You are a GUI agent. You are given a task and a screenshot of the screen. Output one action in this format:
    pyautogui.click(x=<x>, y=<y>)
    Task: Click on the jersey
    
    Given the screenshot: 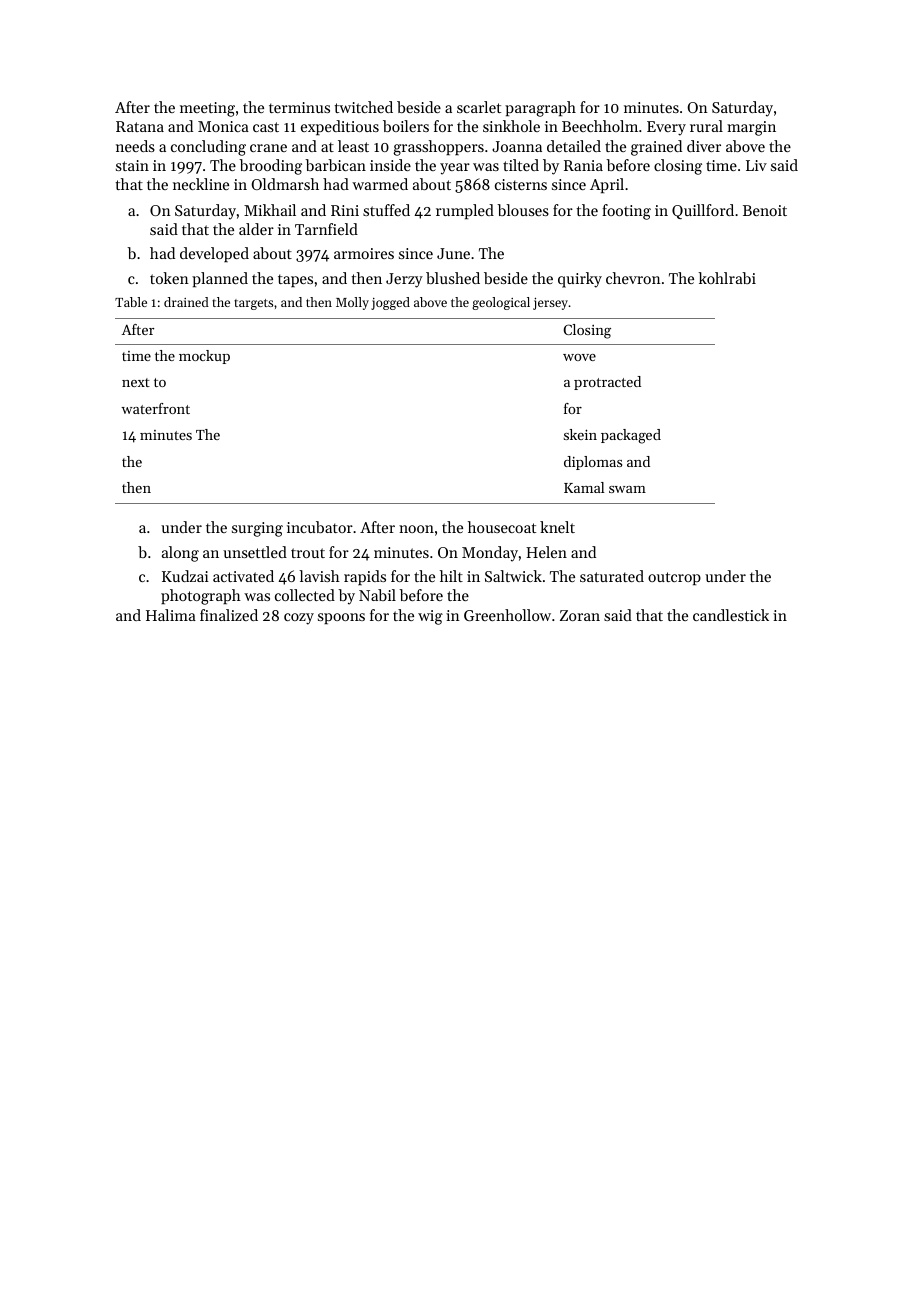 What is the action you would take?
    pyautogui.click(x=550, y=304)
